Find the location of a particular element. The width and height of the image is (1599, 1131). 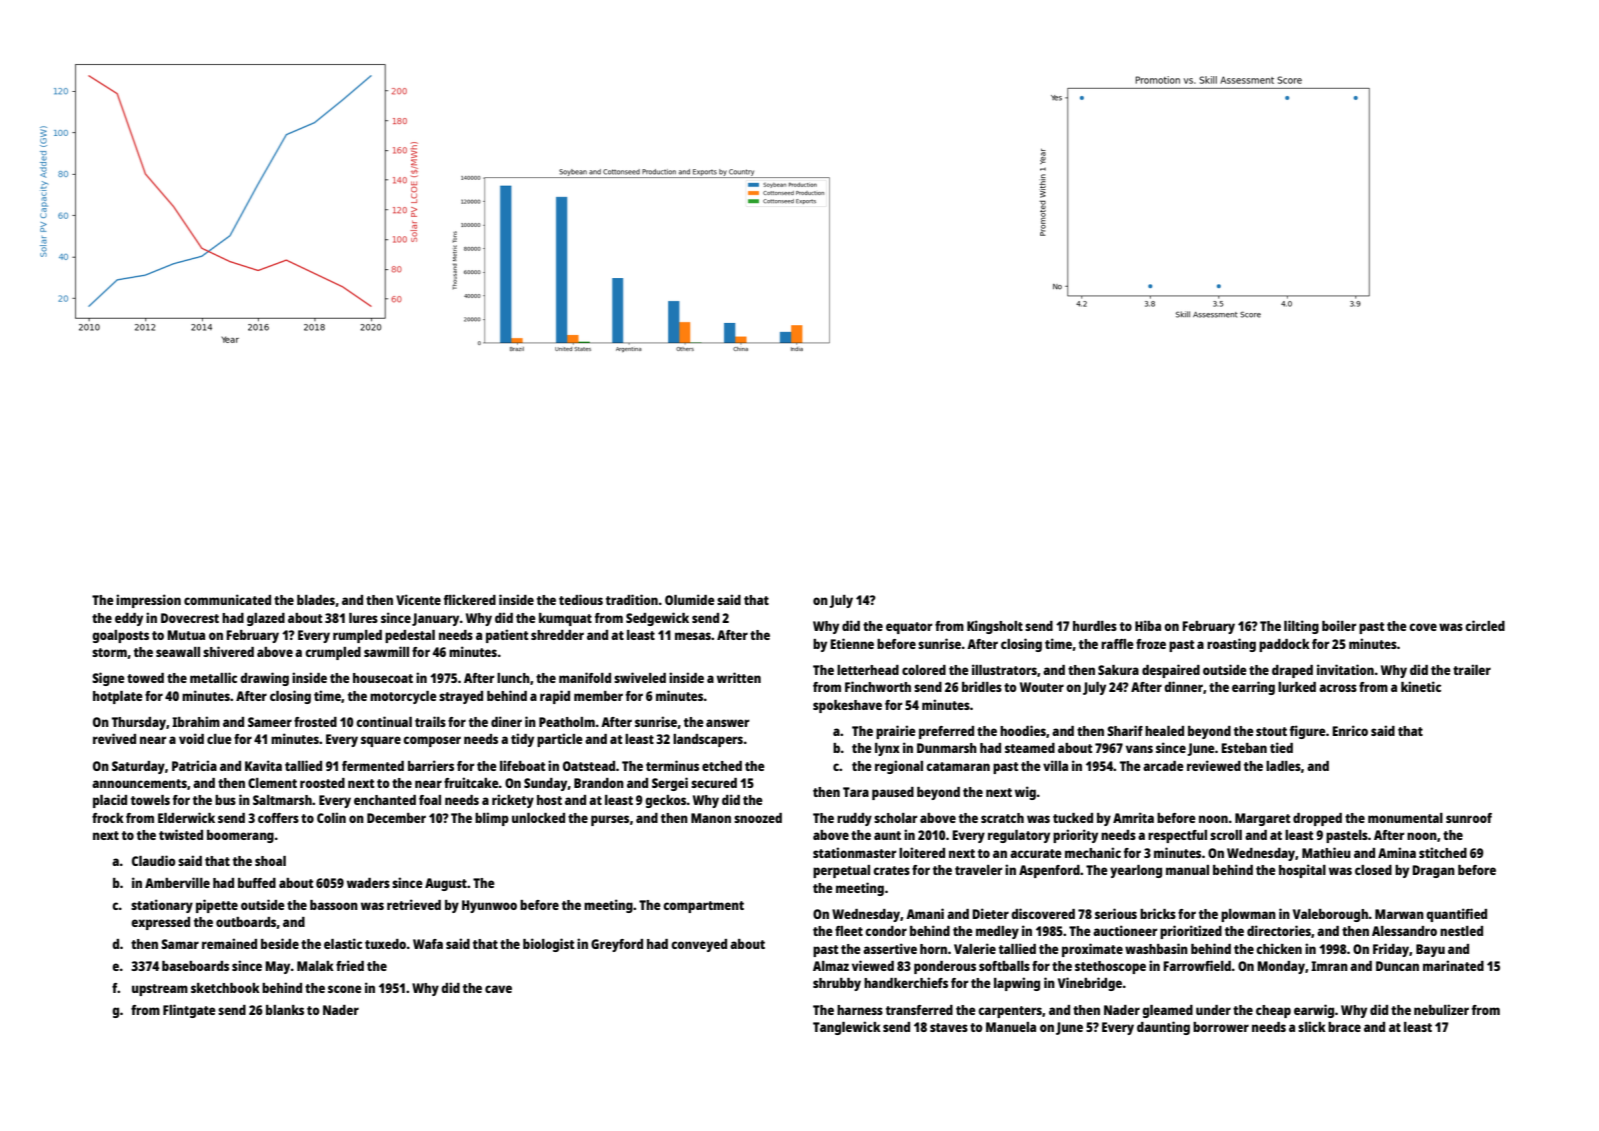

illustrators is located at coordinates (1004, 669).
